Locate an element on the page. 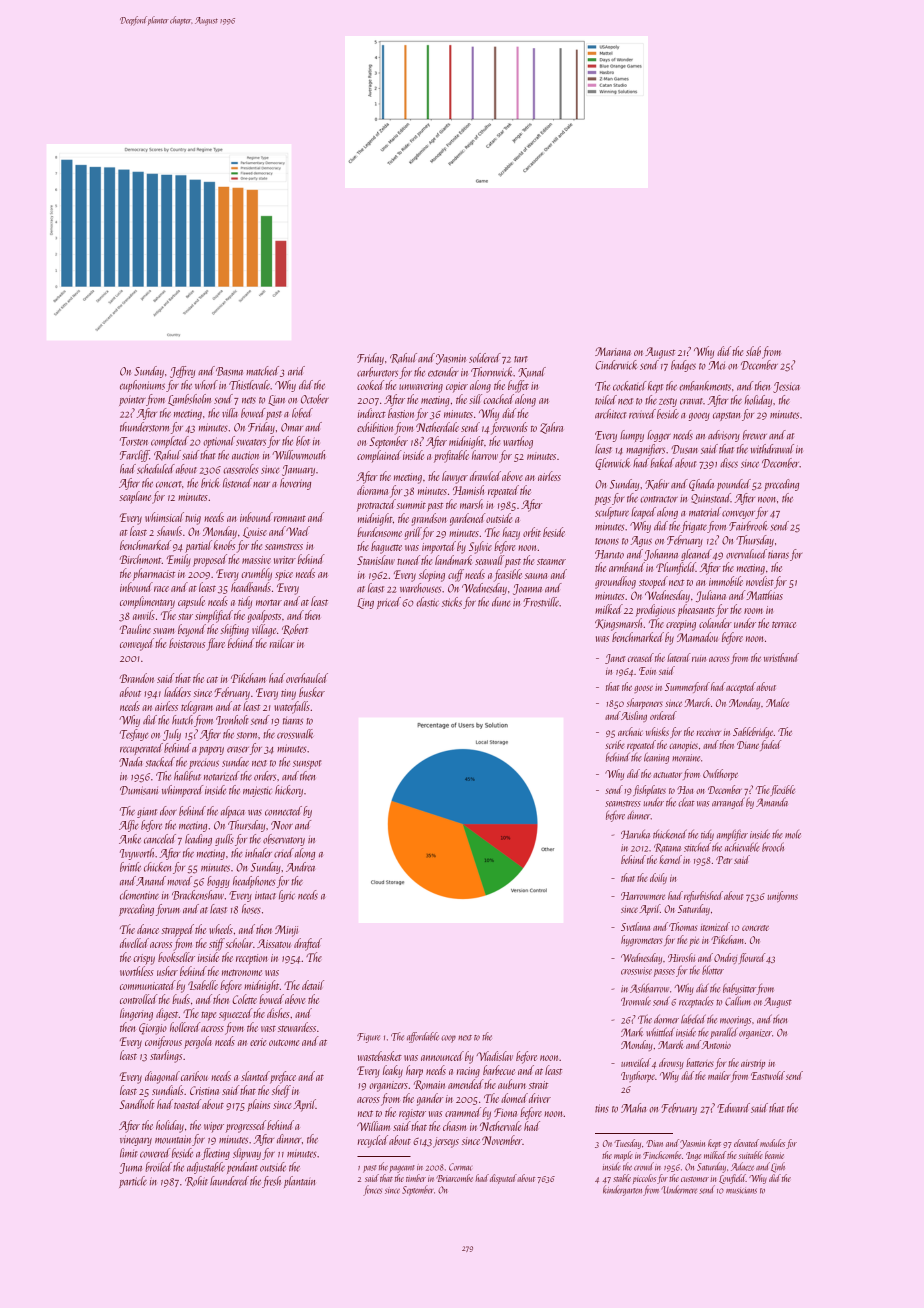  writer is located at coordinates (285, 560).
